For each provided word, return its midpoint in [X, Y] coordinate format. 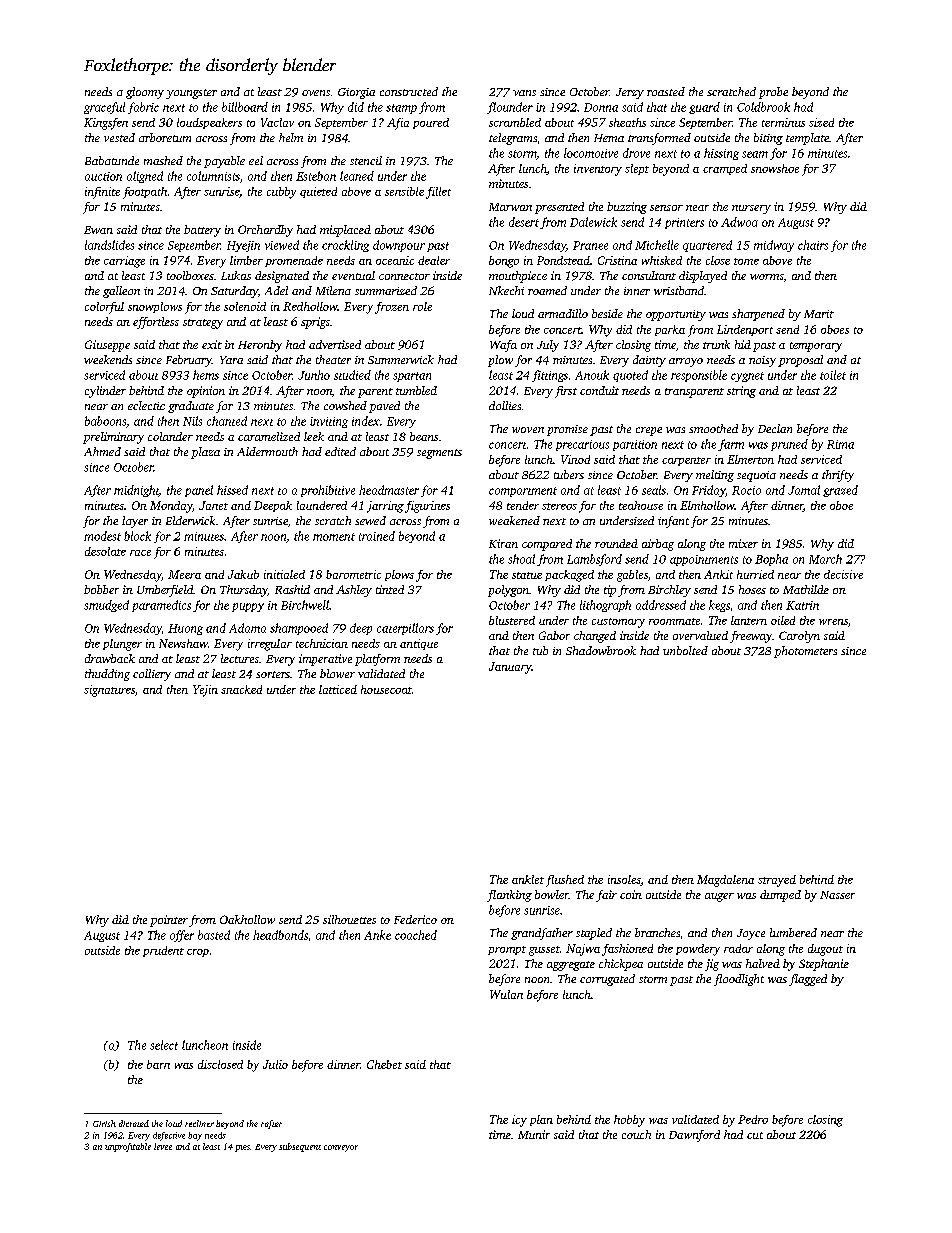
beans [424, 436]
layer [135, 522]
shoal [521, 559]
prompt [507, 950]
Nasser [837, 895]
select [164, 1045]
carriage [124, 262]
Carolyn [799, 637]
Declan [775, 428]
